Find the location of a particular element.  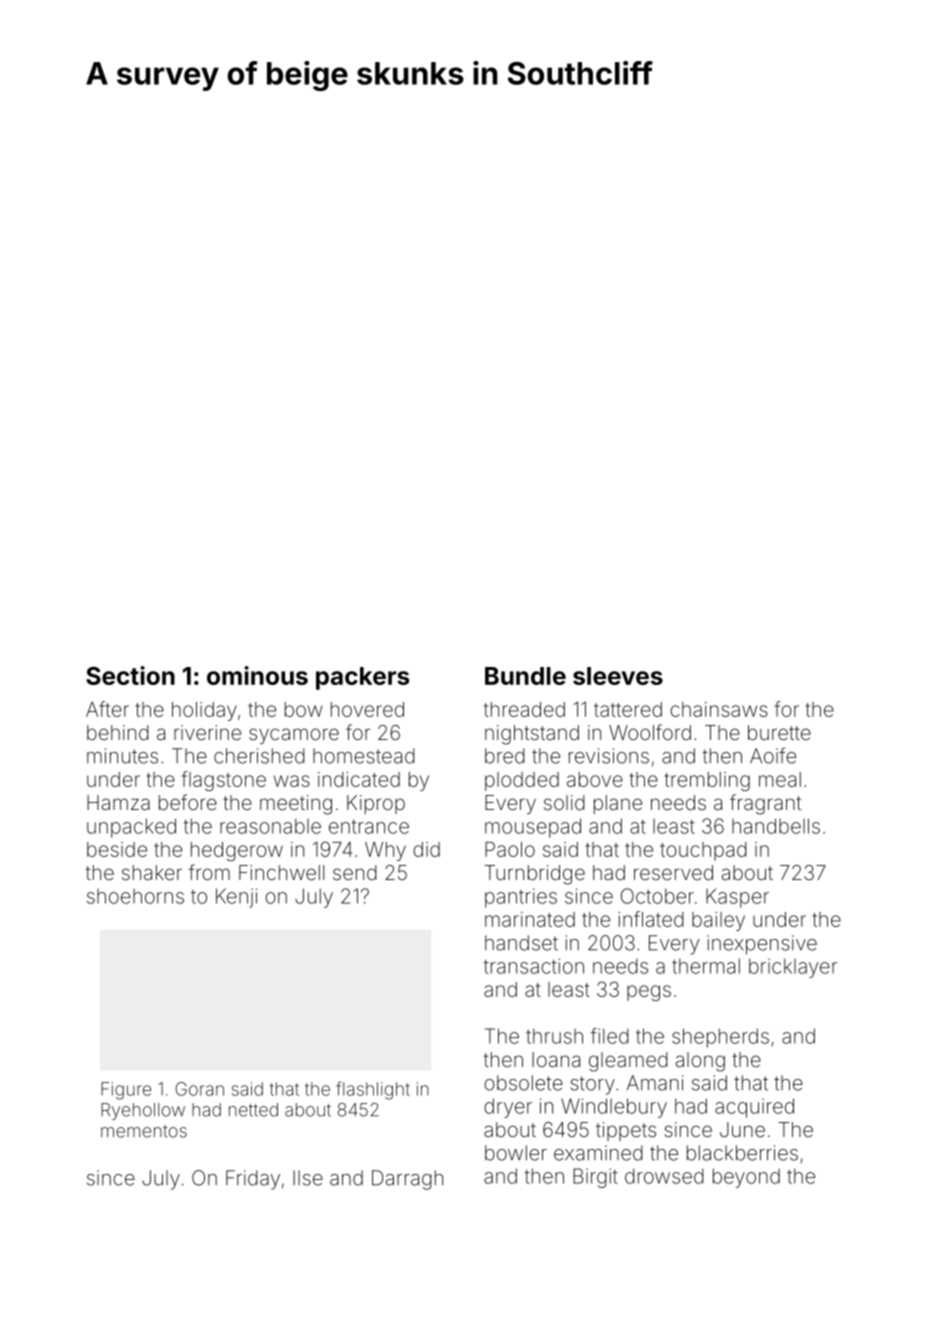

sleeves is located at coordinates (618, 676).
